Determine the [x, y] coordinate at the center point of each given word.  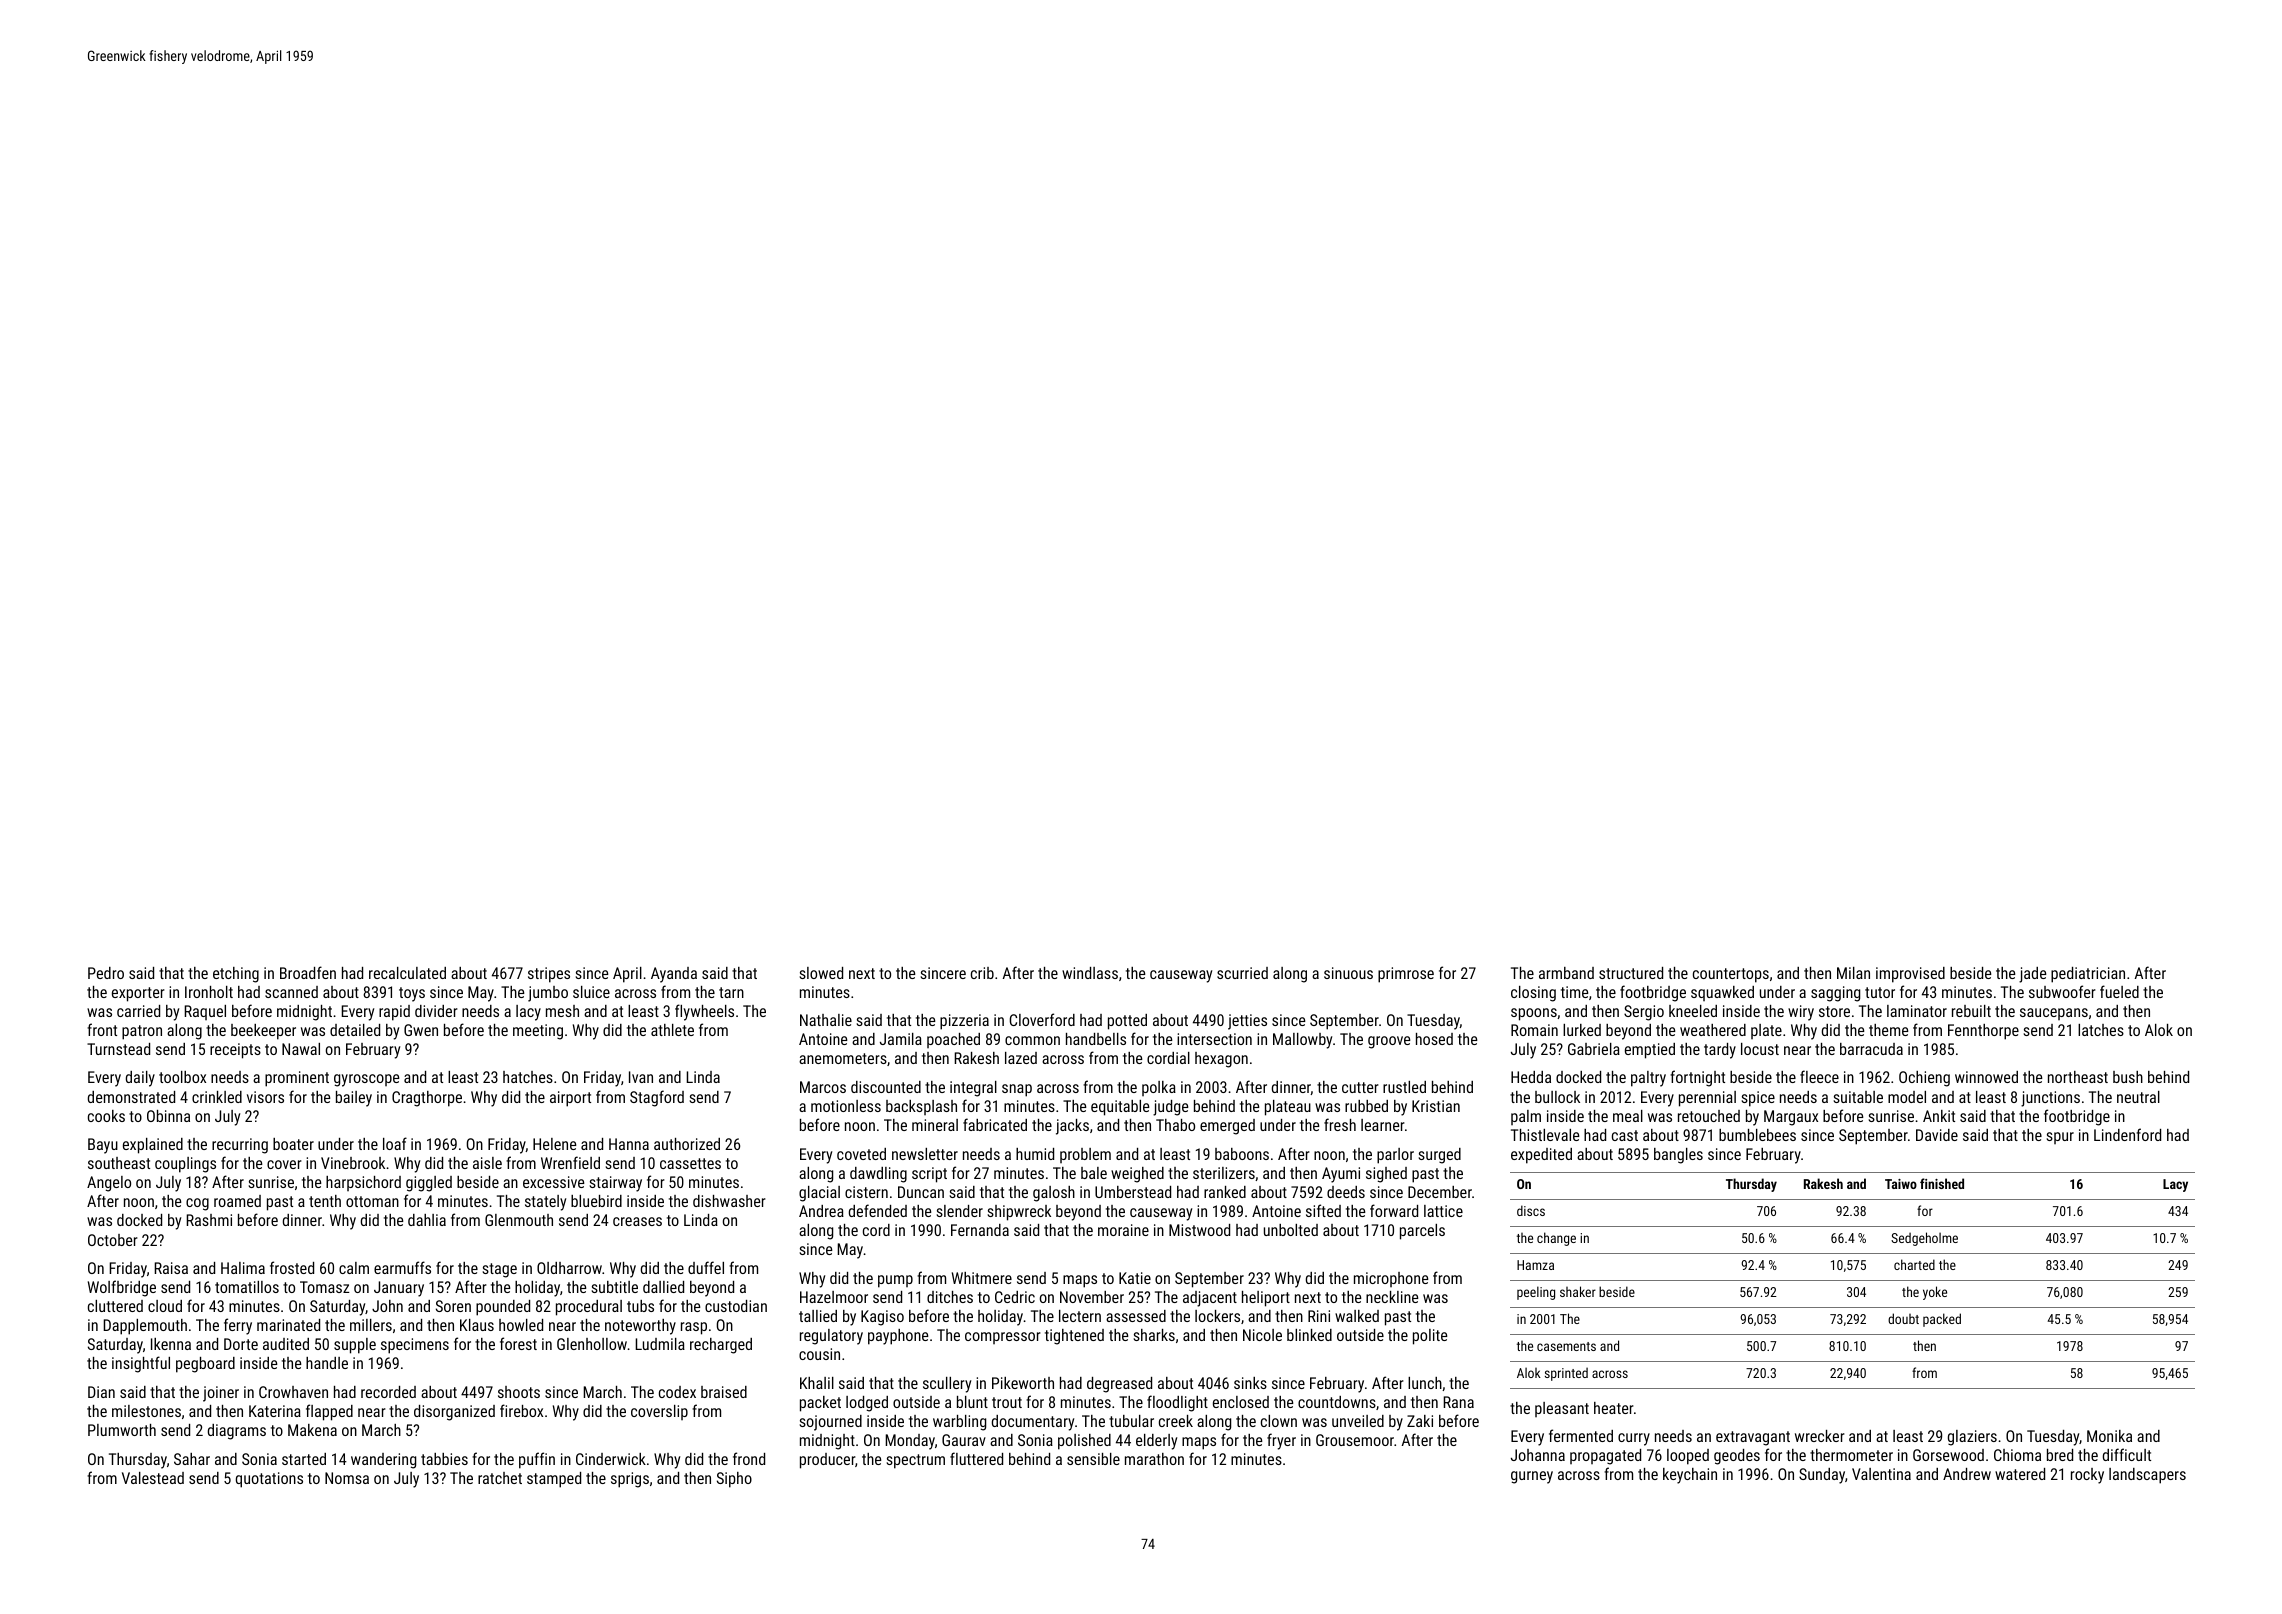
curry [1634, 1439]
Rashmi [209, 1220]
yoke [1935, 1293]
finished [1942, 1183]
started [304, 1459]
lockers [1217, 1316]
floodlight [1177, 1403]
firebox [521, 1410]
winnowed [1986, 1077]
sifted [1323, 1210]
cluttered [115, 1306]
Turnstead [118, 1049]
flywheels [704, 1012]
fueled [2119, 991]
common [1032, 1040]
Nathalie [826, 1020]
